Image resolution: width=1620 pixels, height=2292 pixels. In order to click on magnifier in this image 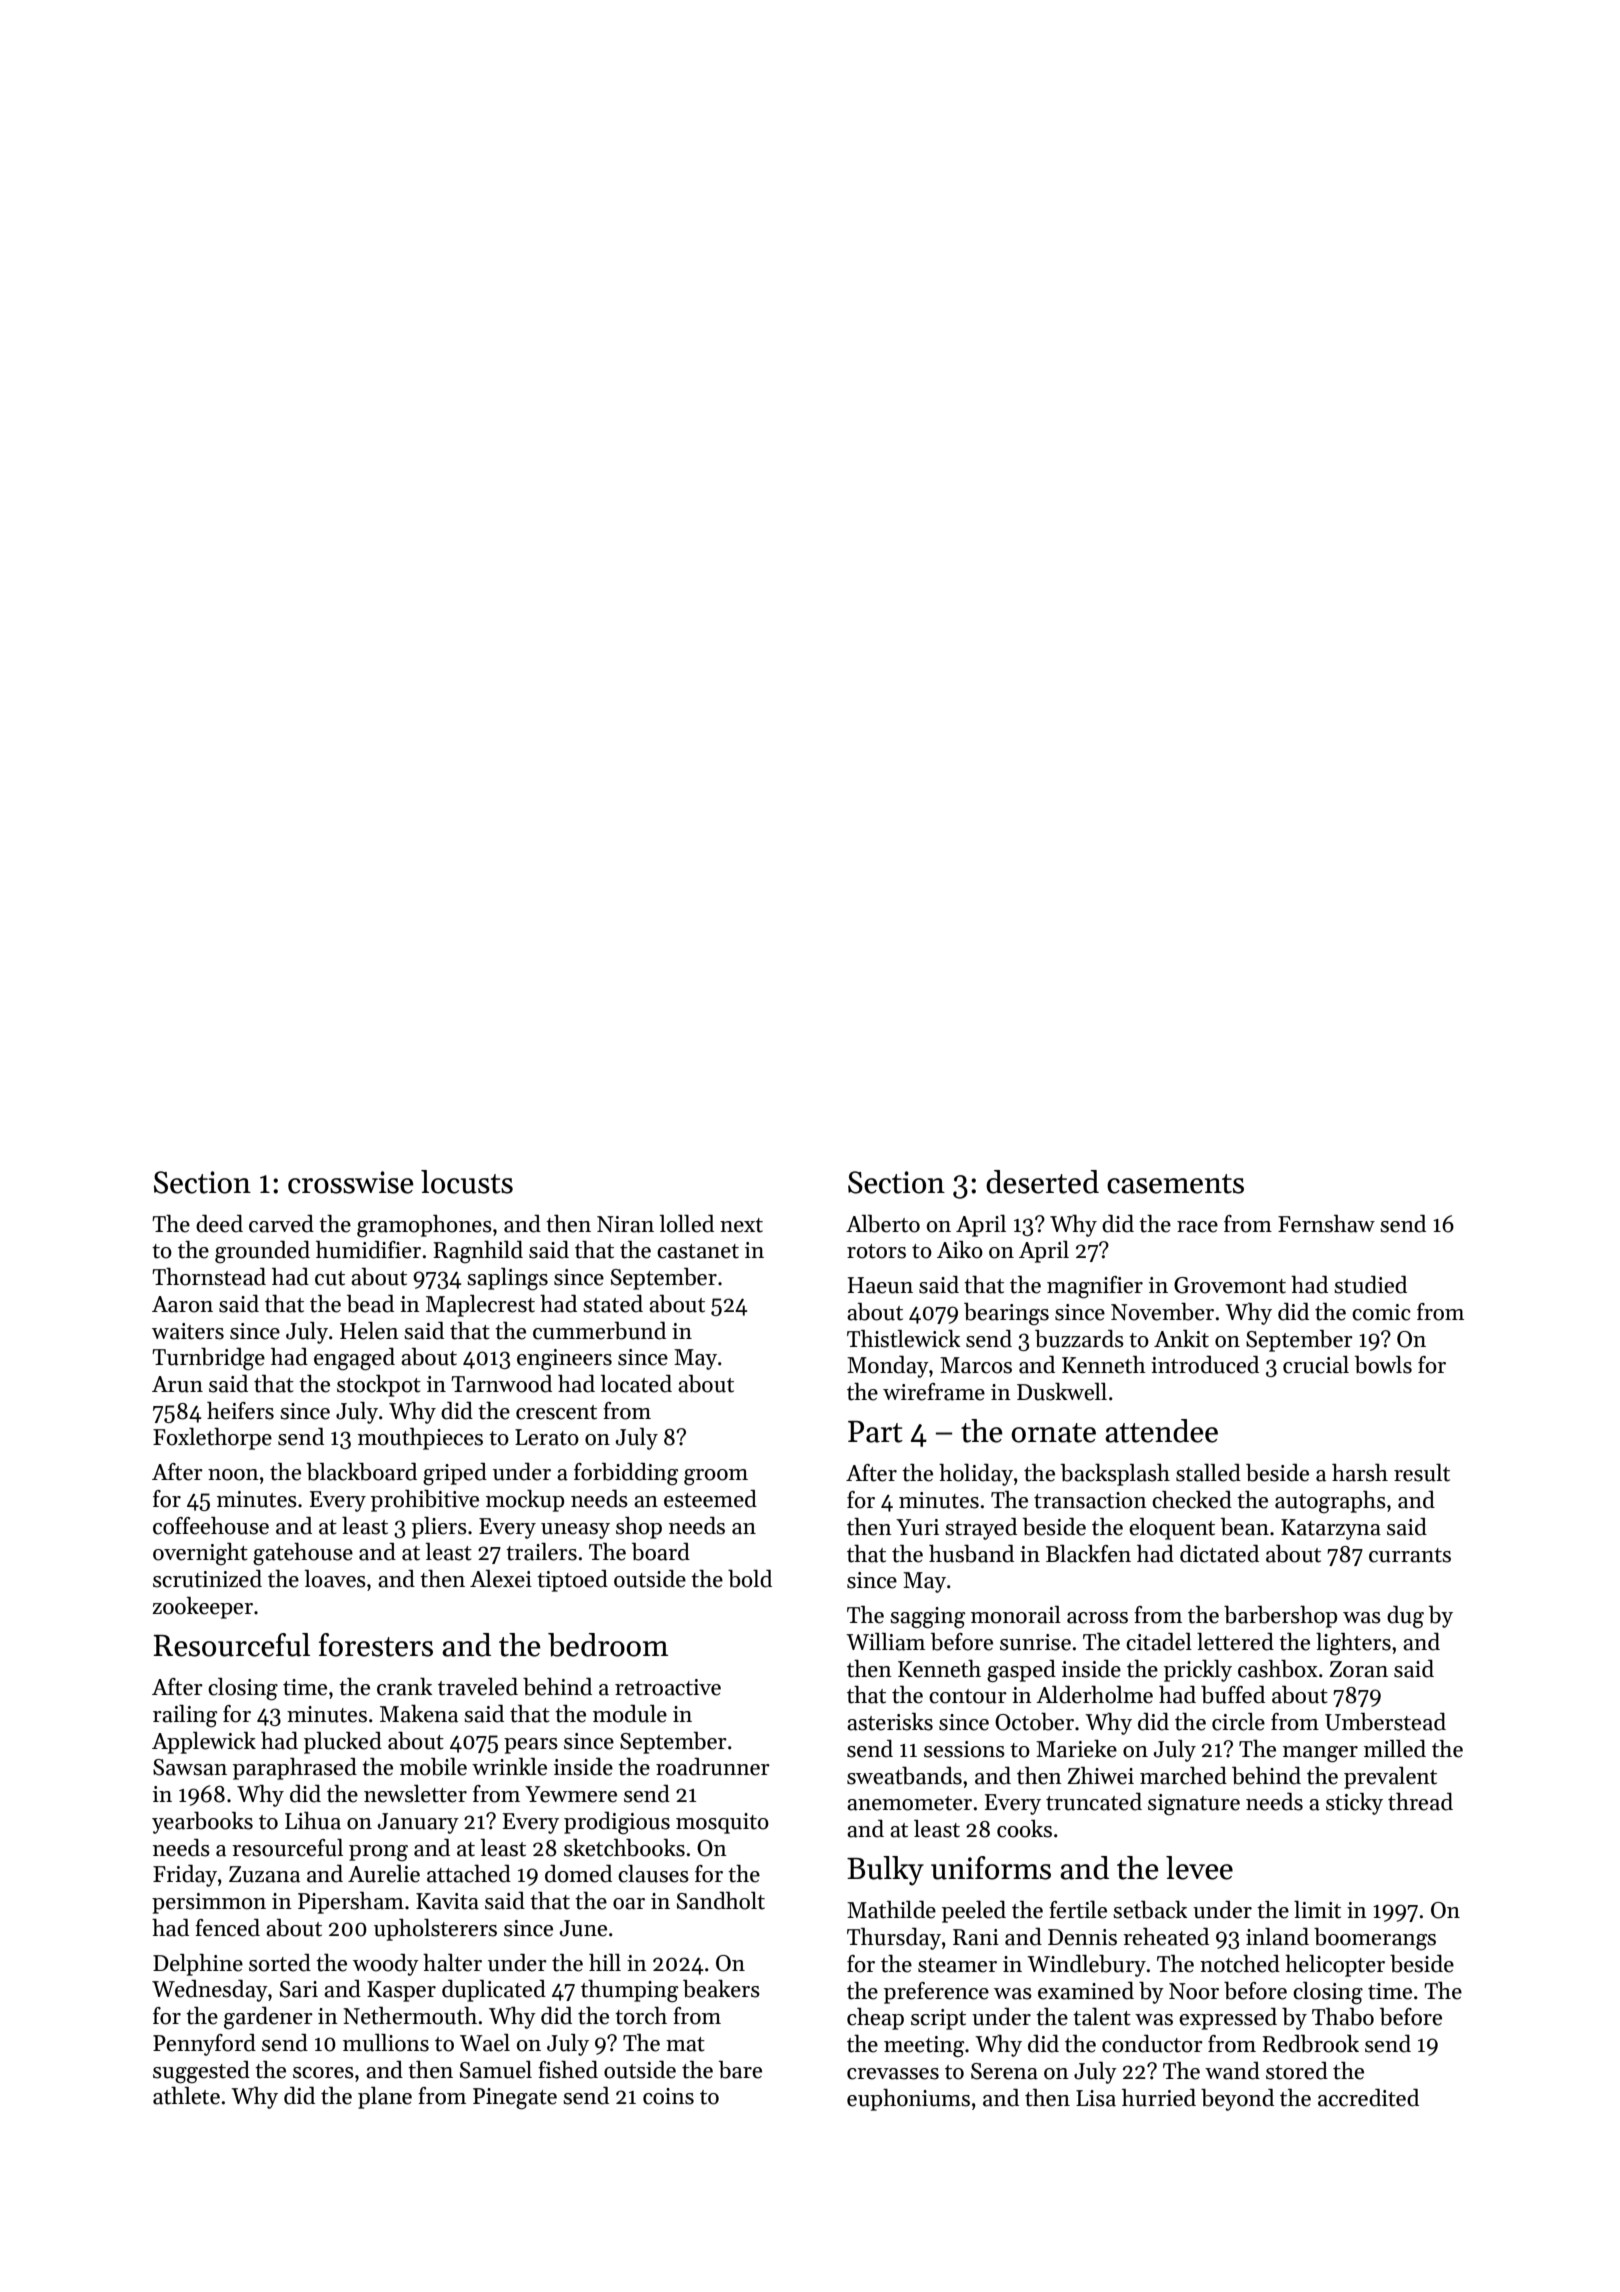, I will do `click(1095, 1287)`.
